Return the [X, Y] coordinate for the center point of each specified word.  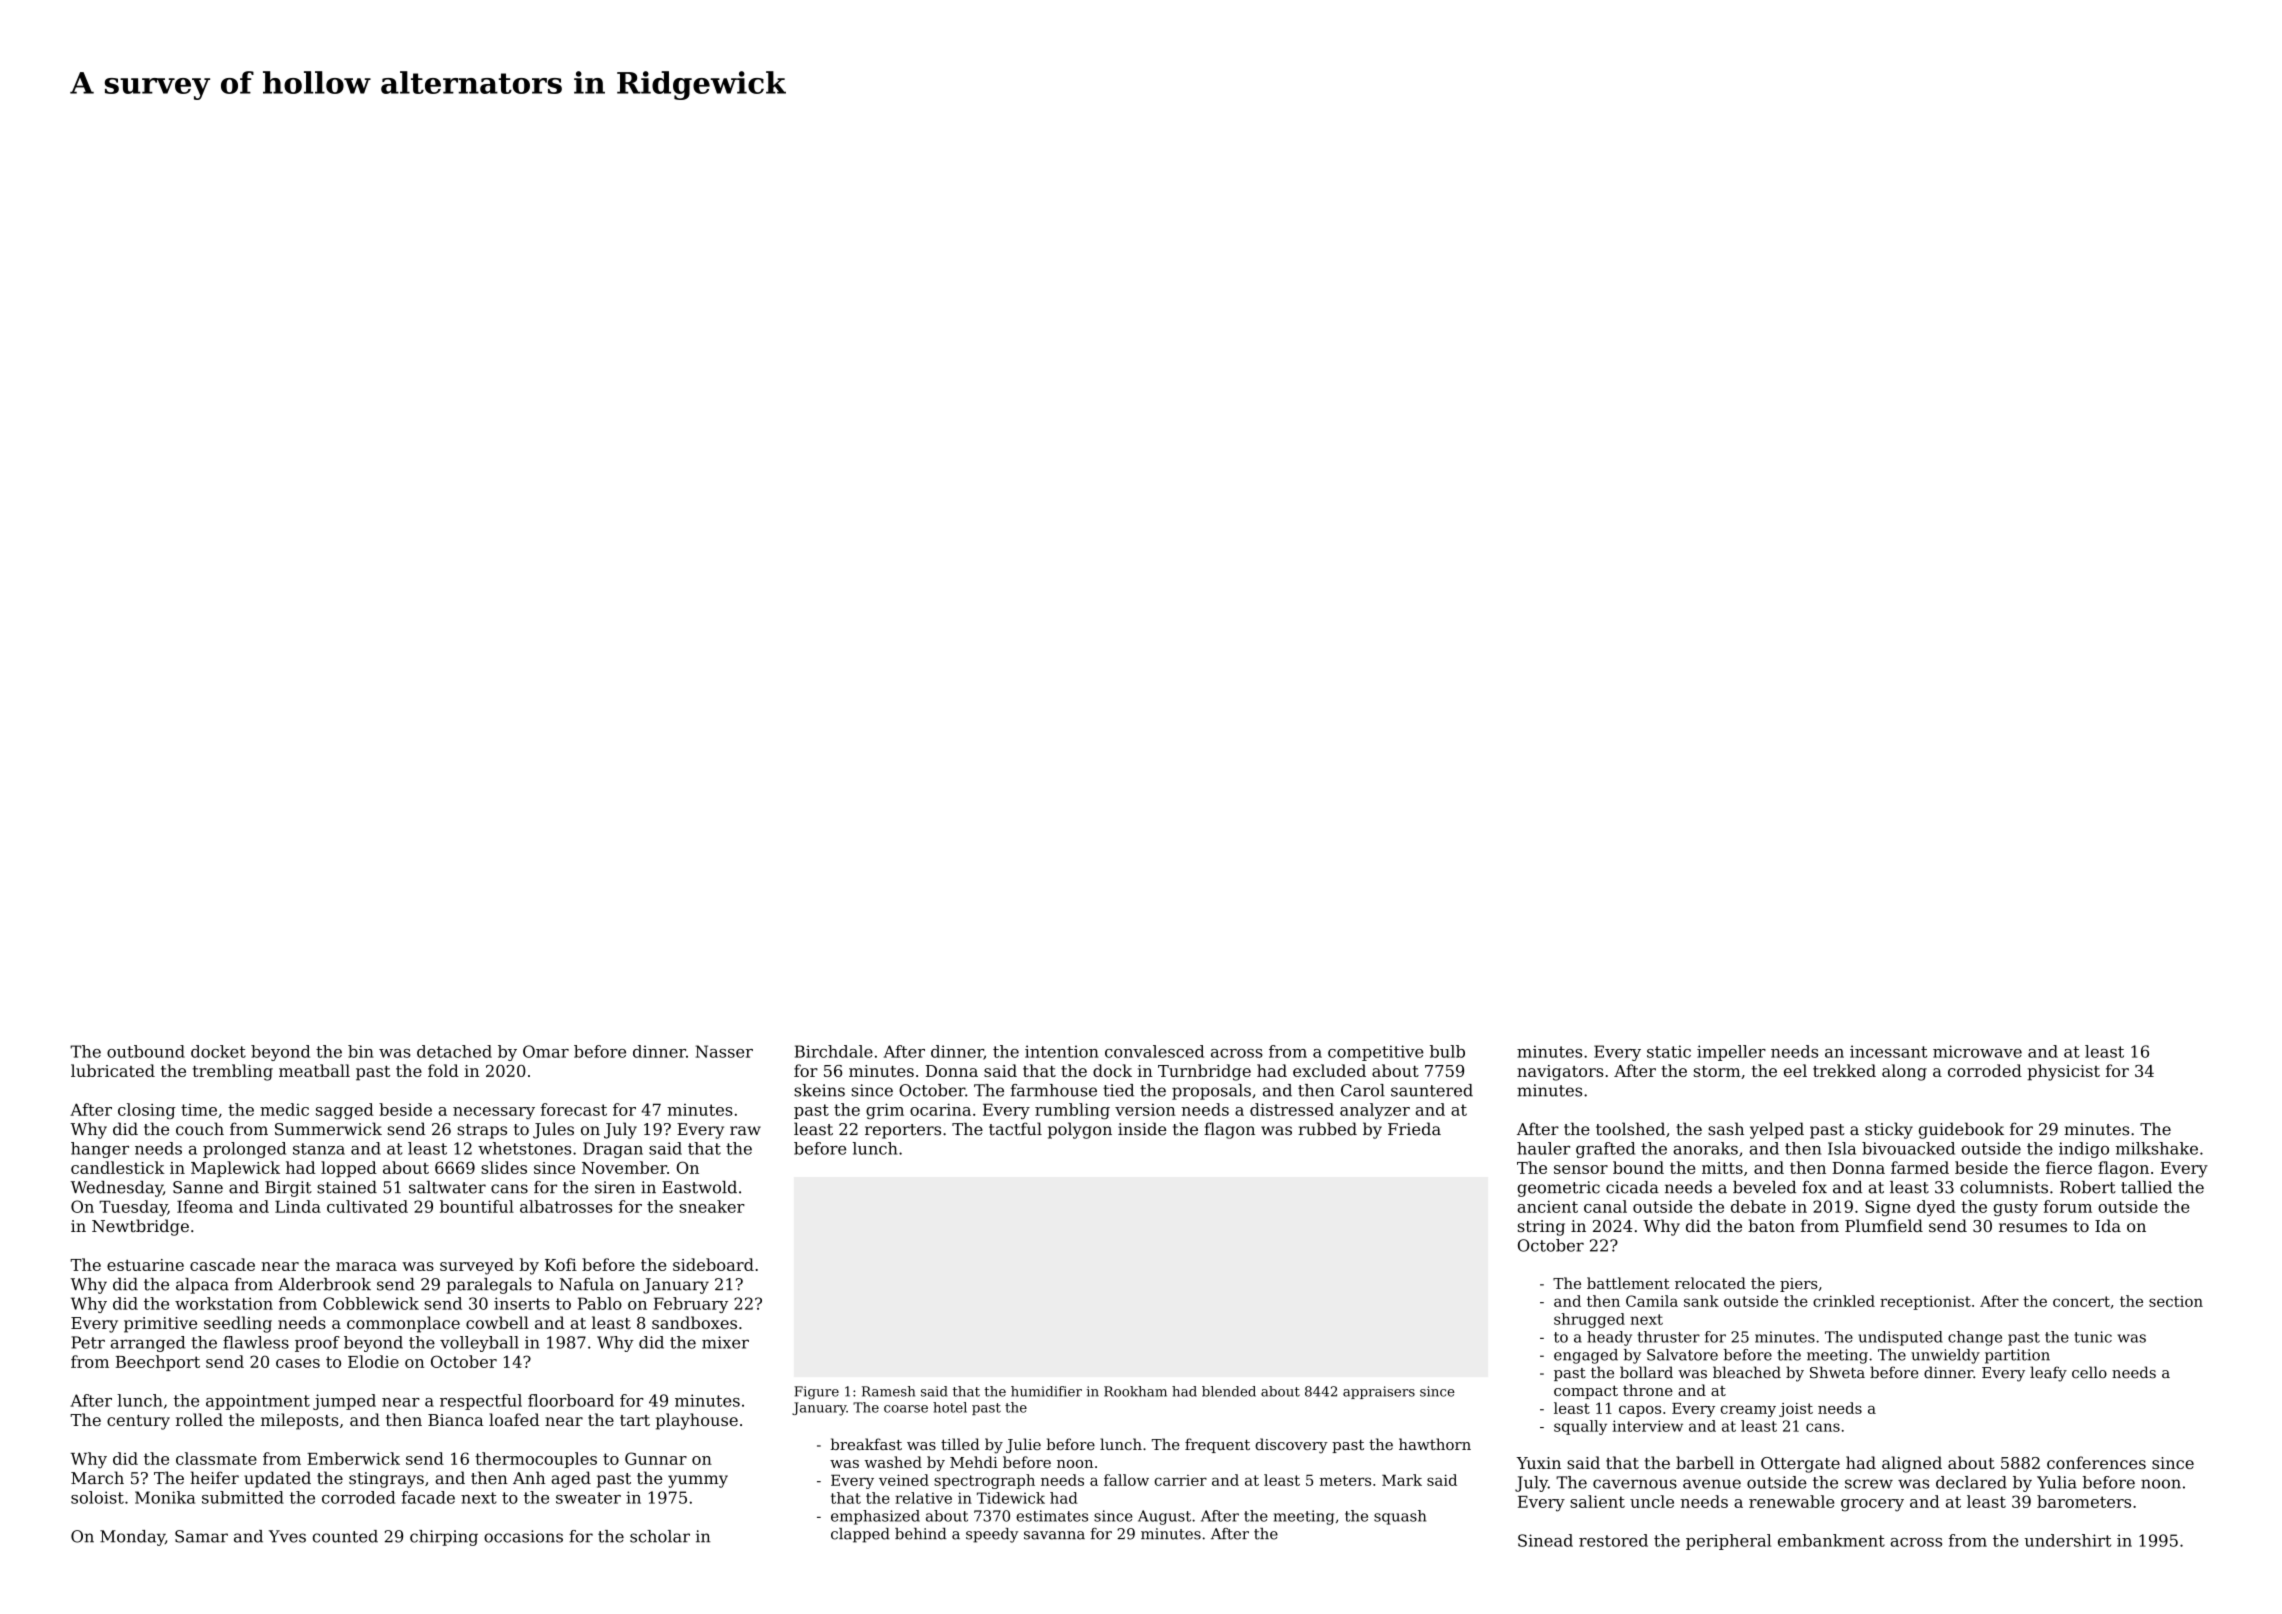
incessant [1888, 1051]
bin [361, 1051]
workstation [224, 1303]
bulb [1447, 1051]
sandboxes [694, 1322]
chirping [444, 1538]
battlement [1628, 1283]
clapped [860, 1535]
